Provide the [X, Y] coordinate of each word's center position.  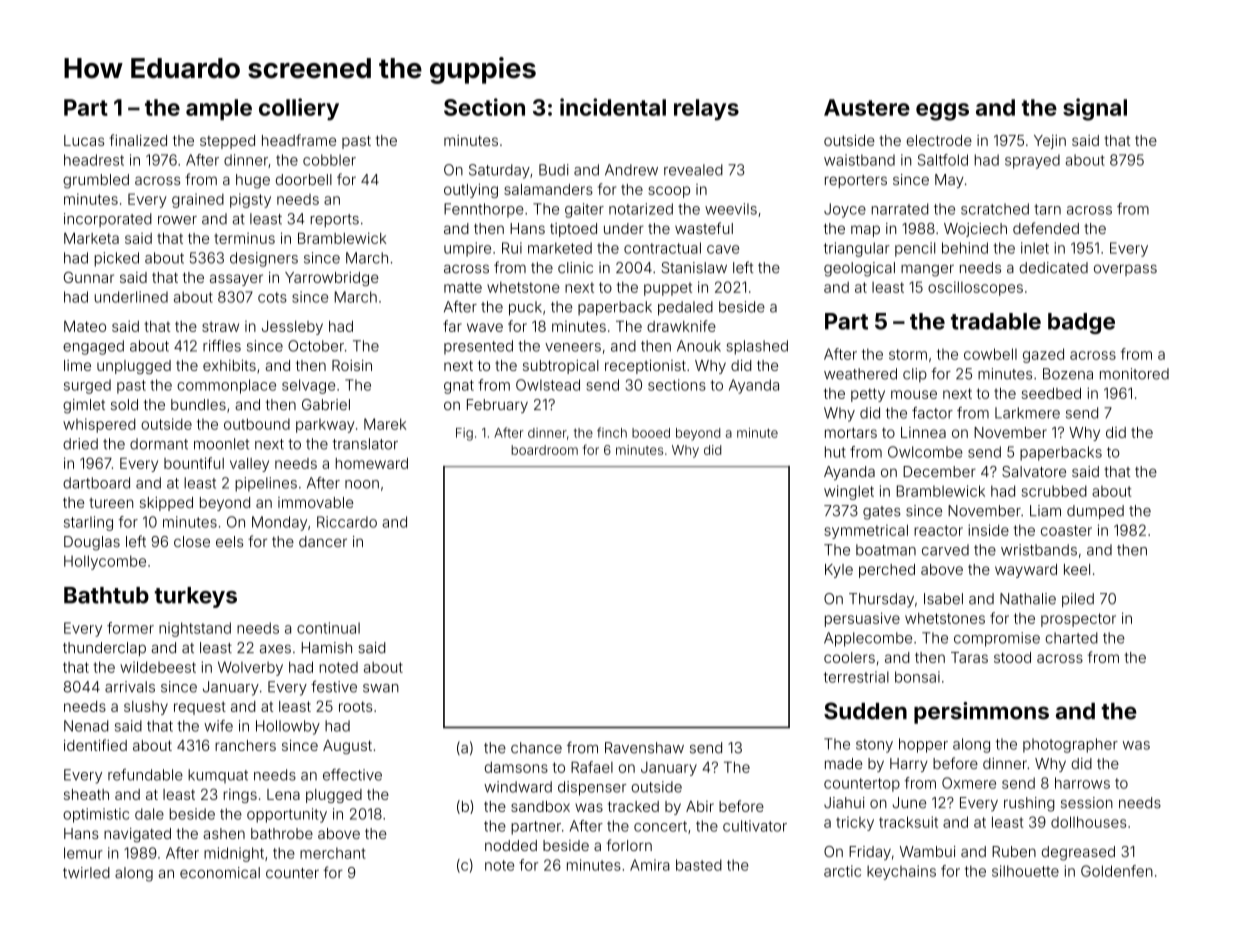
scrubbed [1054, 491]
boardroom [544, 450]
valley [249, 465]
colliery [299, 109]
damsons [516, 767]
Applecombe [868, 639]
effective [352, 775]
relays [706, 110]
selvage [308, 386]
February [497, 406]
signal [1095, 109]
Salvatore [1034, 471]
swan [381, 688]
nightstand [195, 629]
